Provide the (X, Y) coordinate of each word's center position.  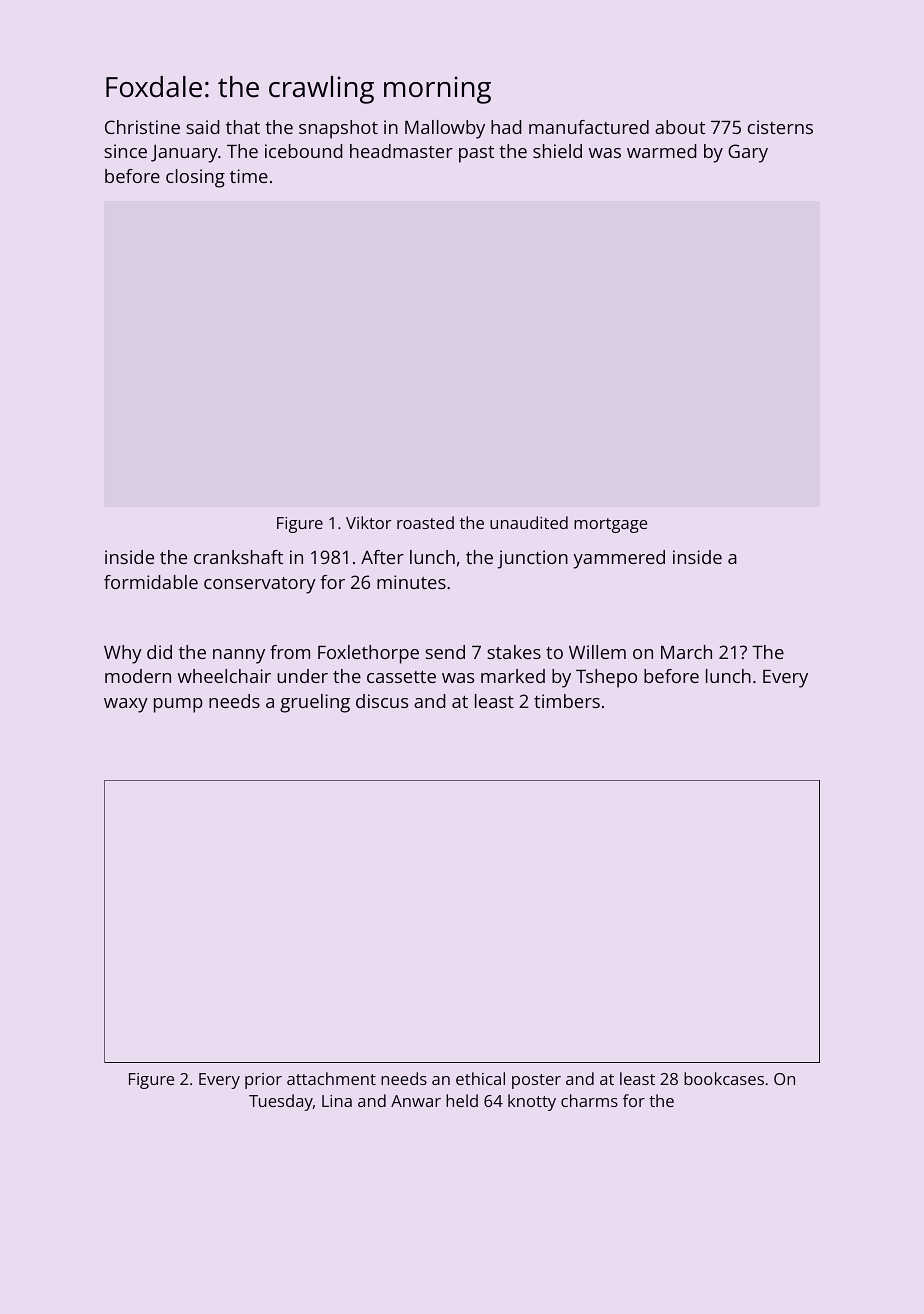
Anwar (416, 1101)
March (686, 652)
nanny (239, 656)
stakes (514, 652)
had (506, 127)
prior (263, 1081)
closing (195, 178)
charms (589, 1100)
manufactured (589, 127)
